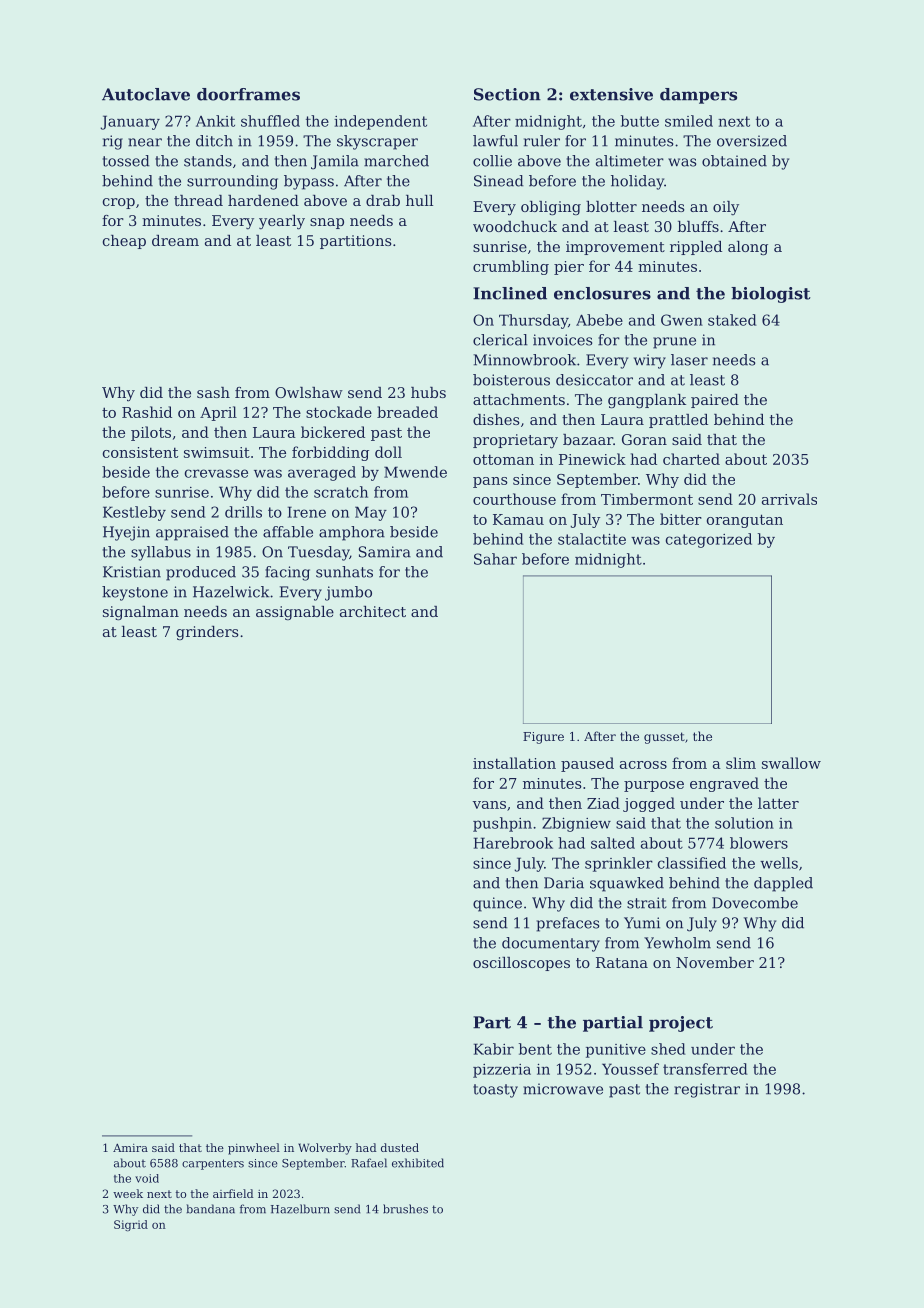 The width and height of the screenshot is (924, 1308). What do you see at coordinates (124, 242) in the screenshot?
I see `cheap` at bounding box center [124, 242].
